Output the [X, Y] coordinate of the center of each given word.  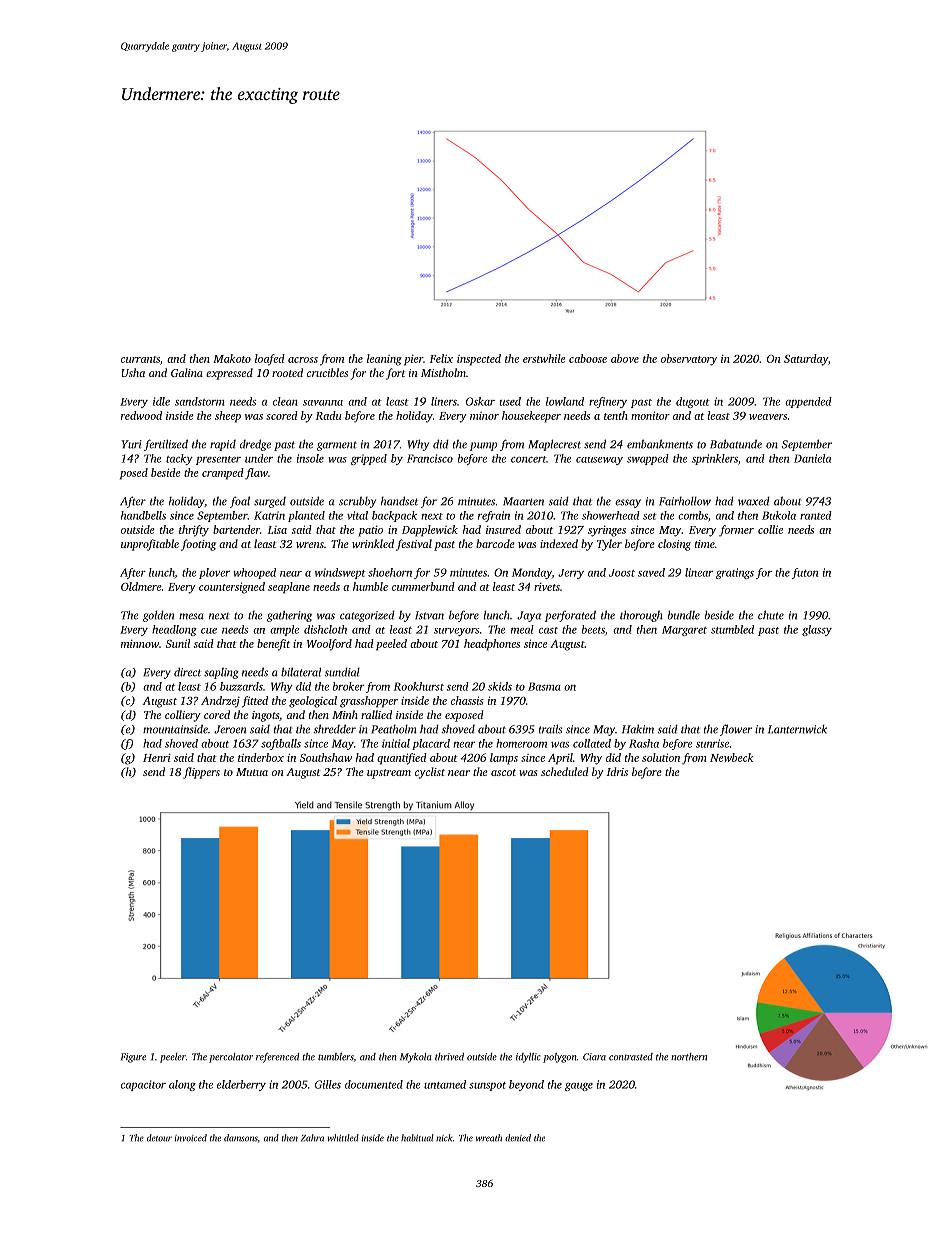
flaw [256, 474]
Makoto [232, 358]
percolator [231, 1058]
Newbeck [731, 757]
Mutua [252, 772]
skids [500, 686]
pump [483, 446]
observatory [689, 360]
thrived [449, 1057]
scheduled [564, 771]
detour [159, 1138]
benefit [273, 645]
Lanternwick [797, 729]
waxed [754, 501]
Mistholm [443, 372]
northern [689, 1057]
